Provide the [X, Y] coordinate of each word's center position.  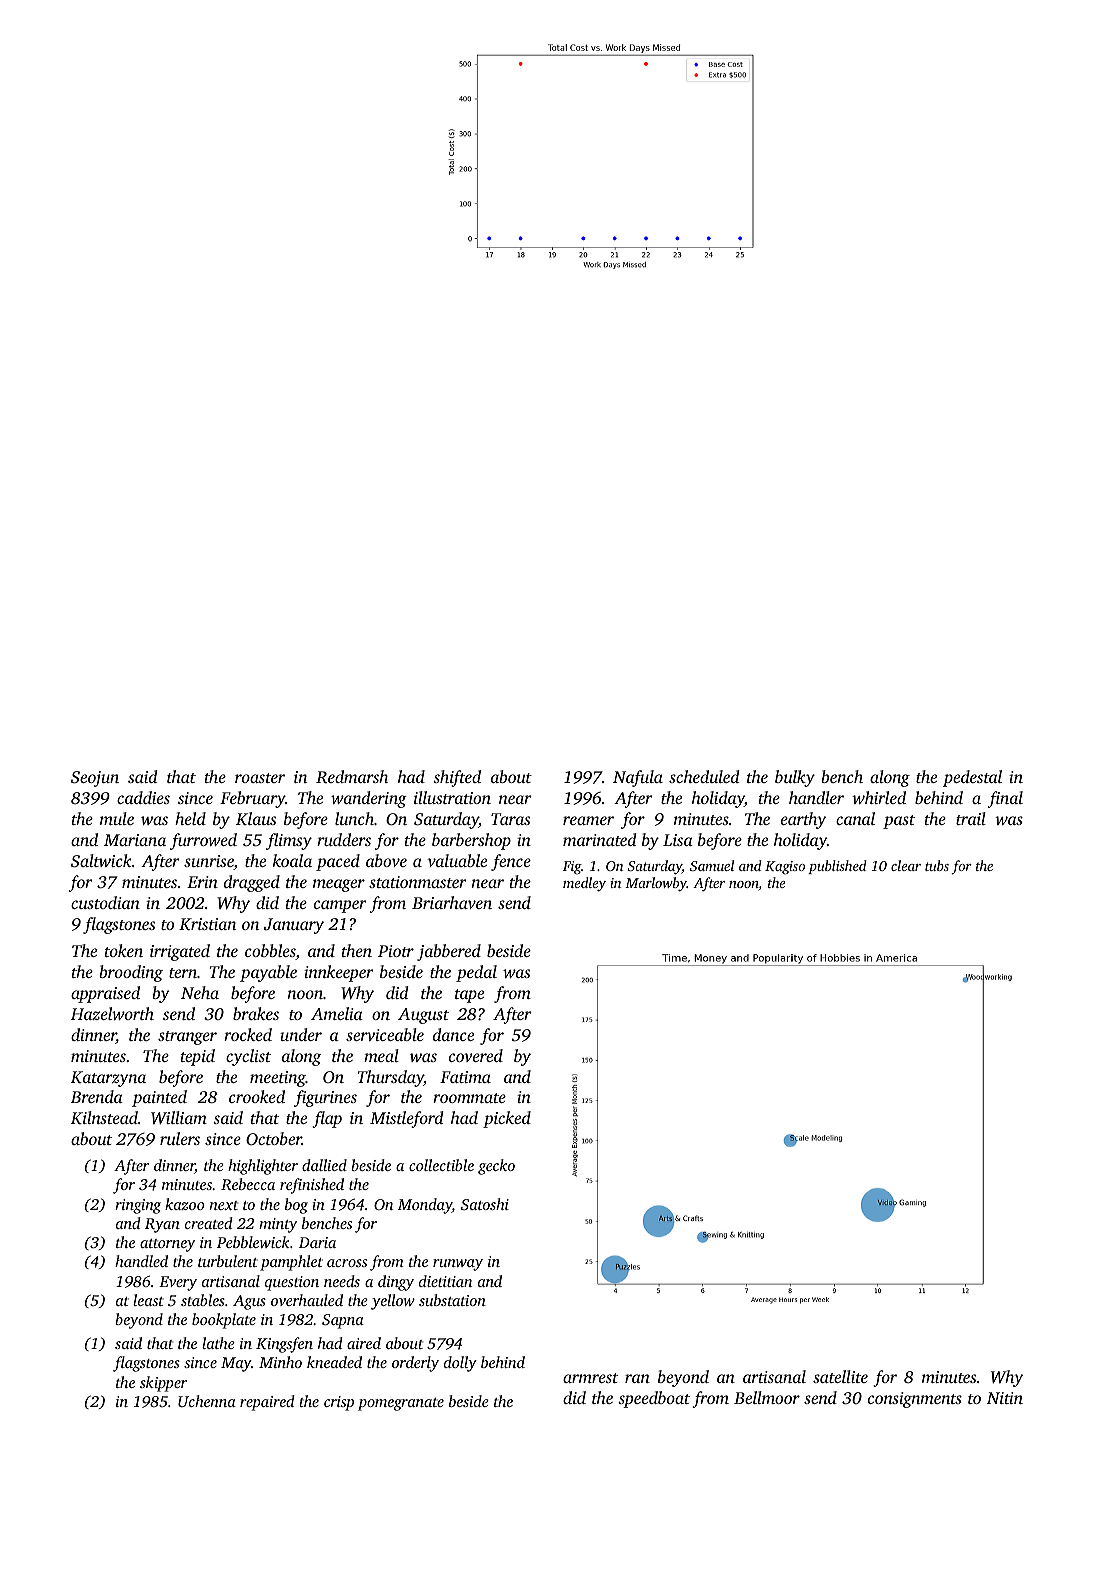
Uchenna [207, 1401]
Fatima [465, 1077]
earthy [803, 820]
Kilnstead [104, 1117]
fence [511, 862]
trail [971, 818]
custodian [105, 902]
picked [507, 1119]
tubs [937, 865]
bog [296, 1206]
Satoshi [485, 1204]
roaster [260, 778]
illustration [452, 797]
